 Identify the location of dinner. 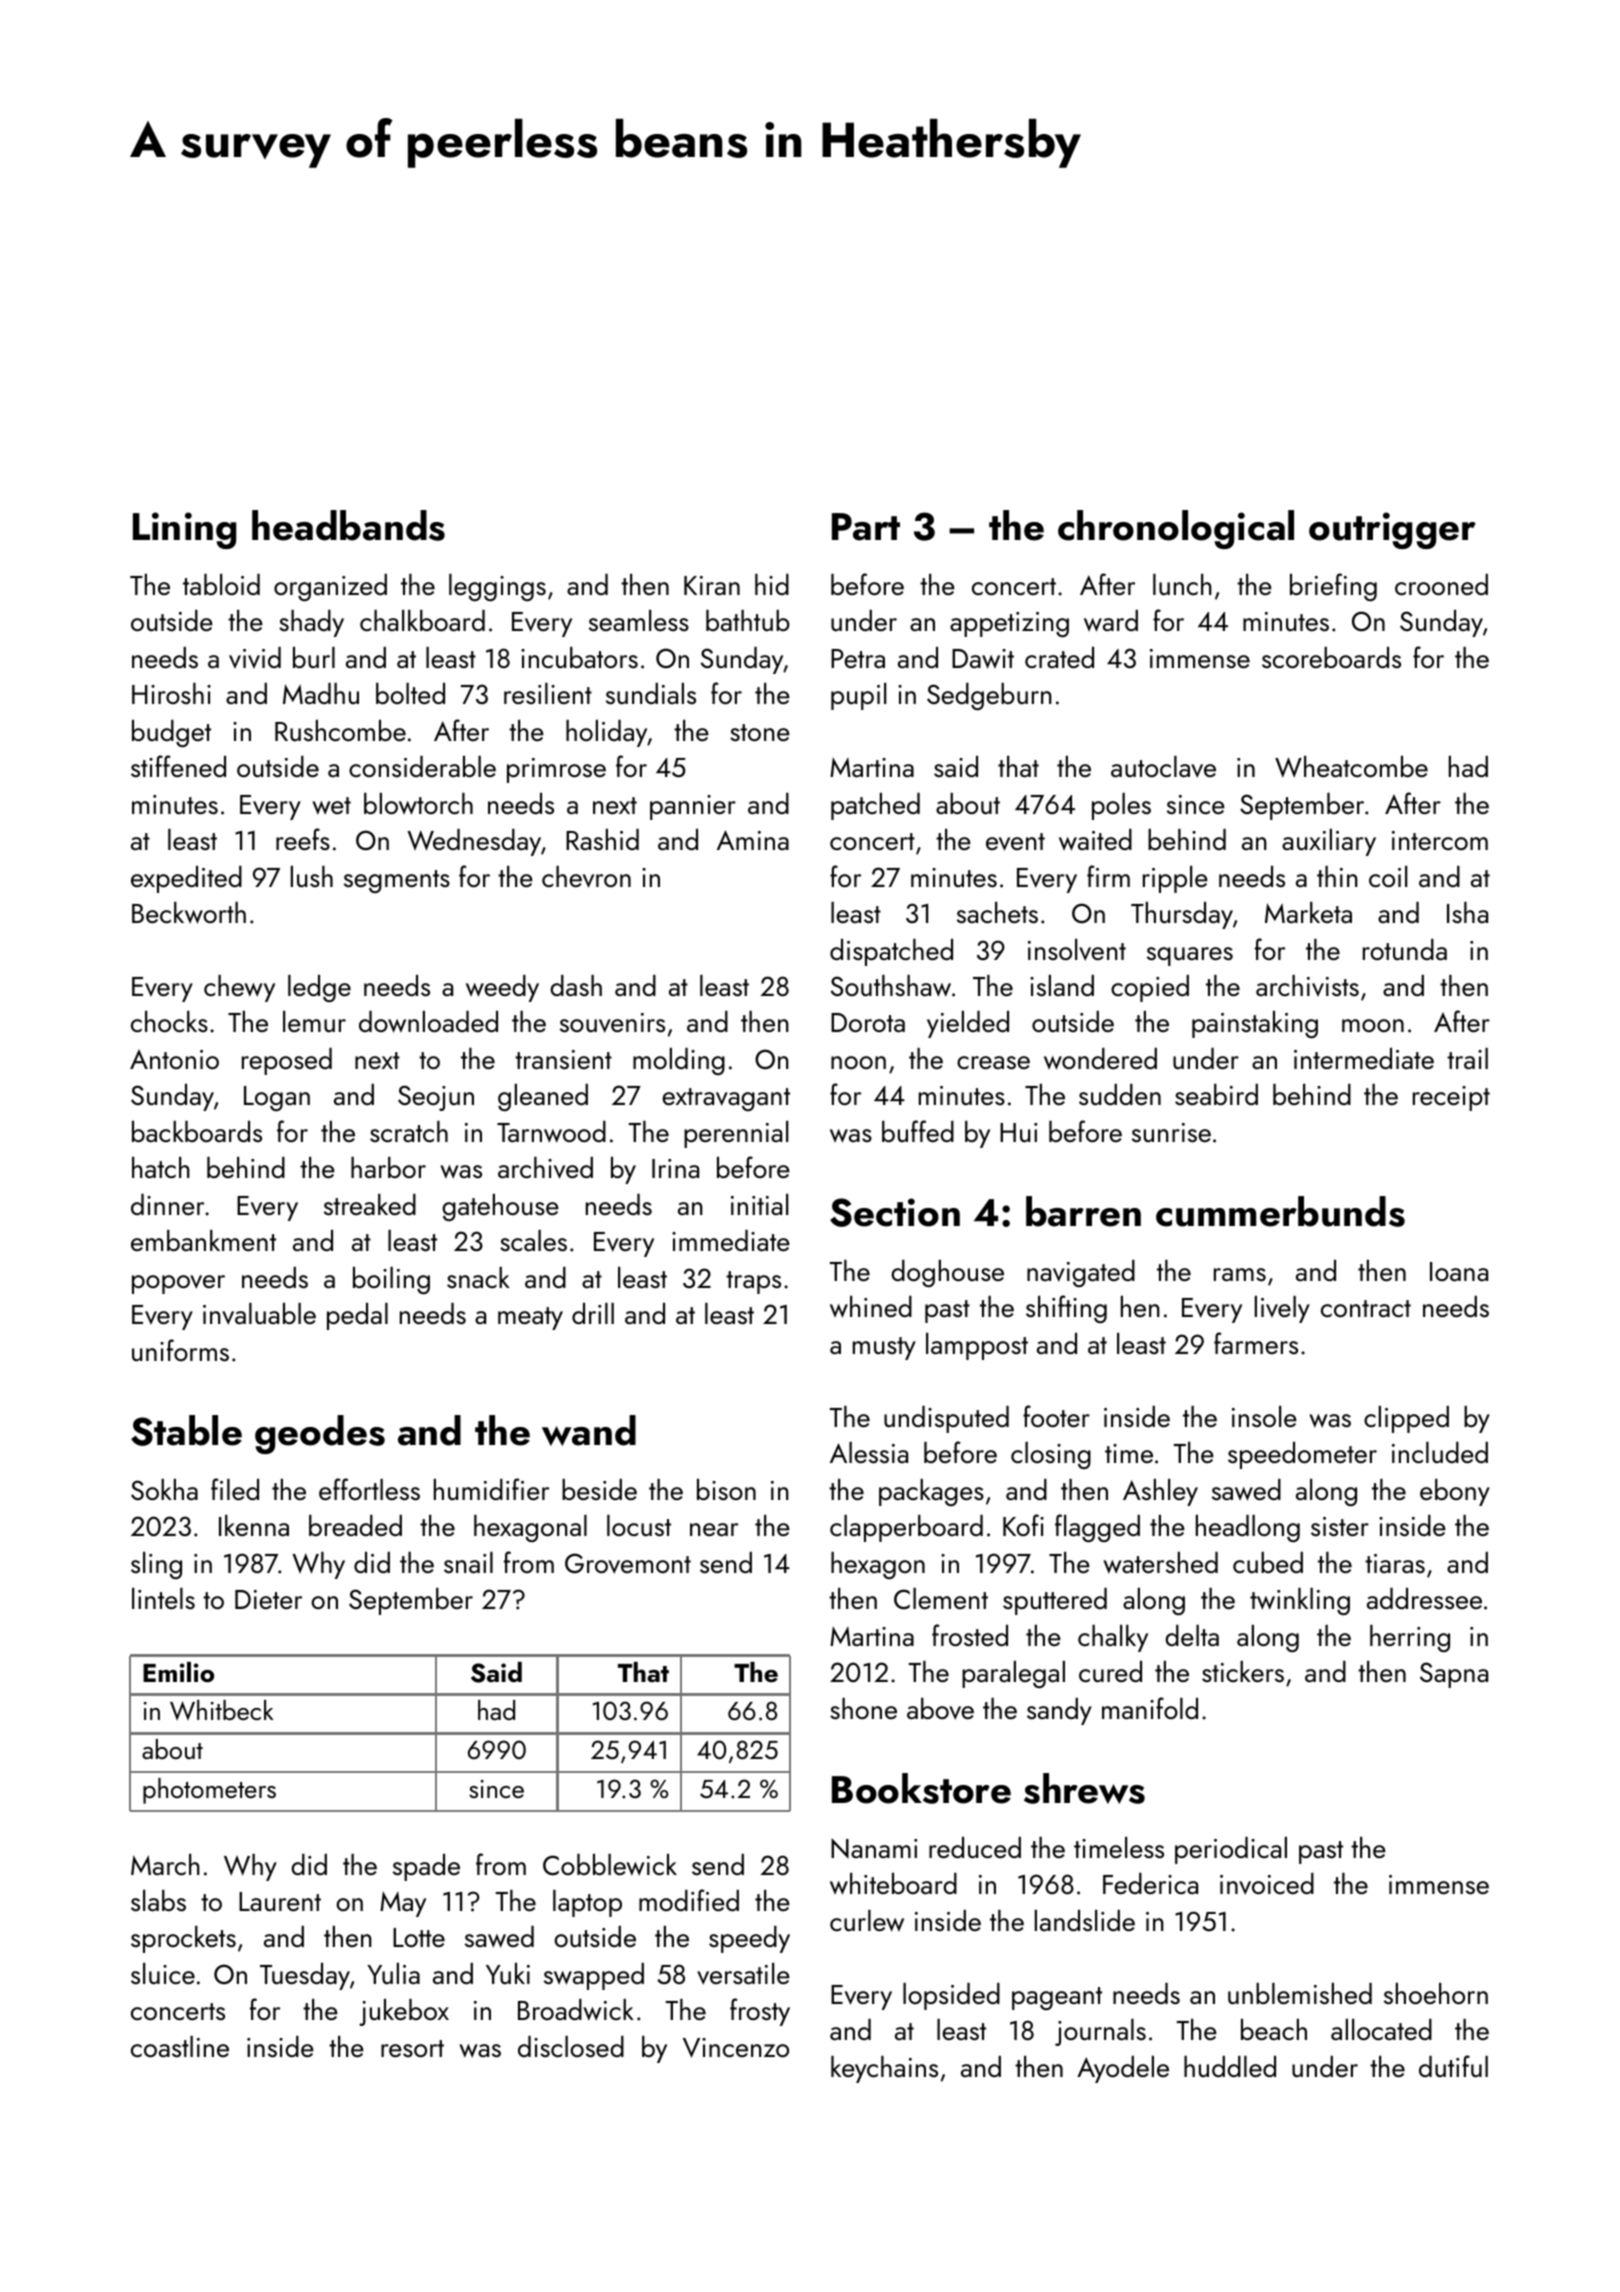
(167, 1204).
